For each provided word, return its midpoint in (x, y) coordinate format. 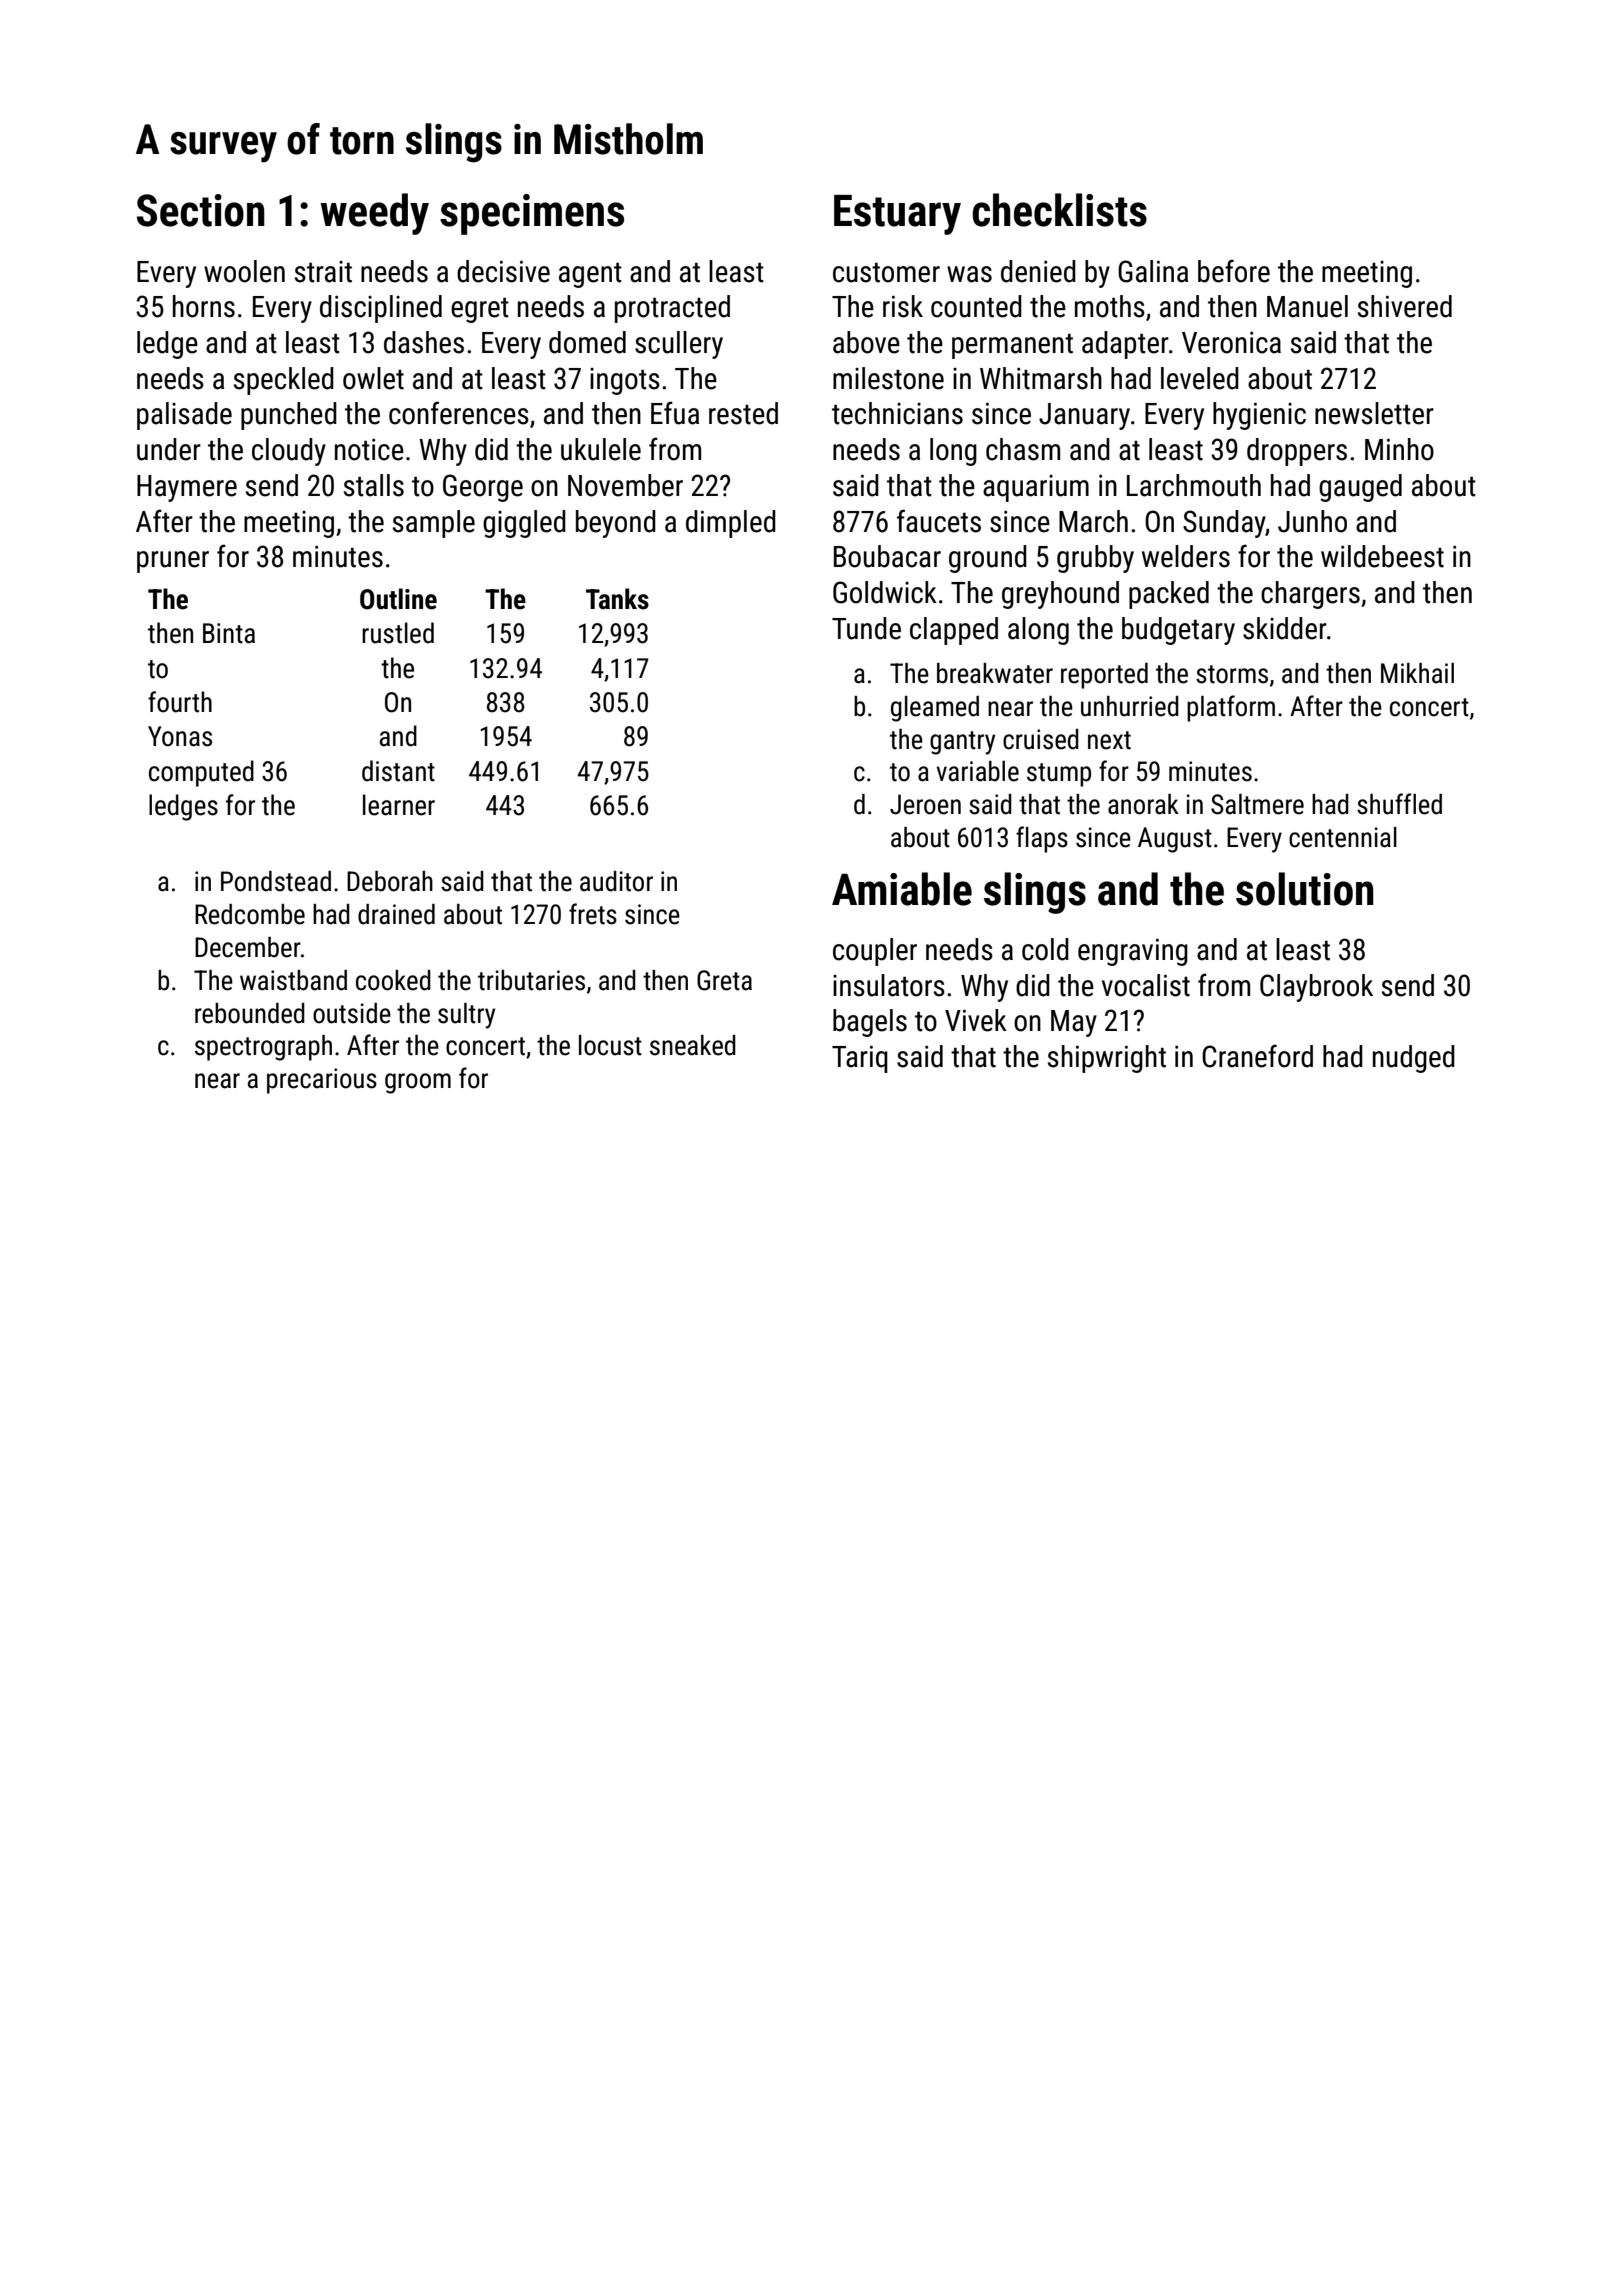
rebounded (250, 1013)
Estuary (897, 214)
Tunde (866, 628)
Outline (398, 599)
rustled (398, 633)
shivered (1405, 306)
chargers (1310, 595)
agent (590, 275)
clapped (954, 631)
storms (1232, 674)
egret (480, 310)
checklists (1059, 210)
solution (1305, 889)
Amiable (902, 889)
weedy (374, 214)
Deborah (390, 881)
